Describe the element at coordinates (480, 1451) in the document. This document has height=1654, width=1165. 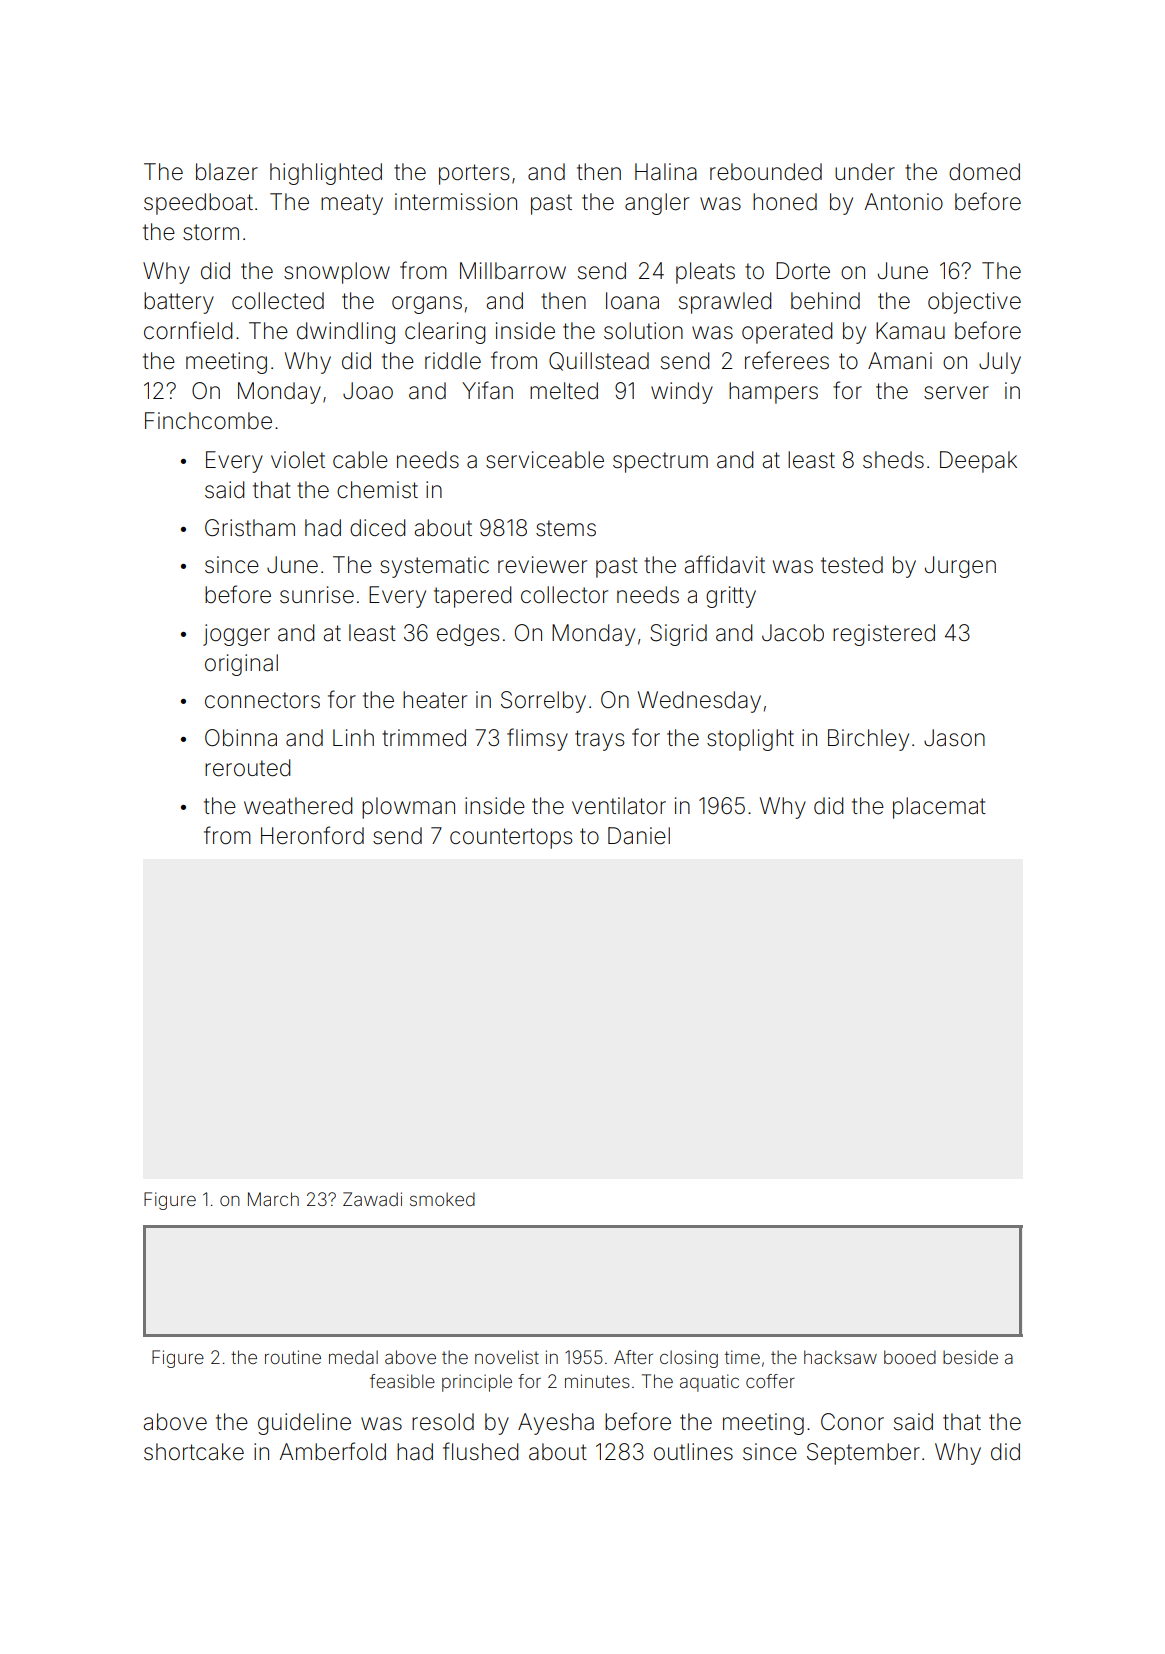
I see `flushed` at that location.
